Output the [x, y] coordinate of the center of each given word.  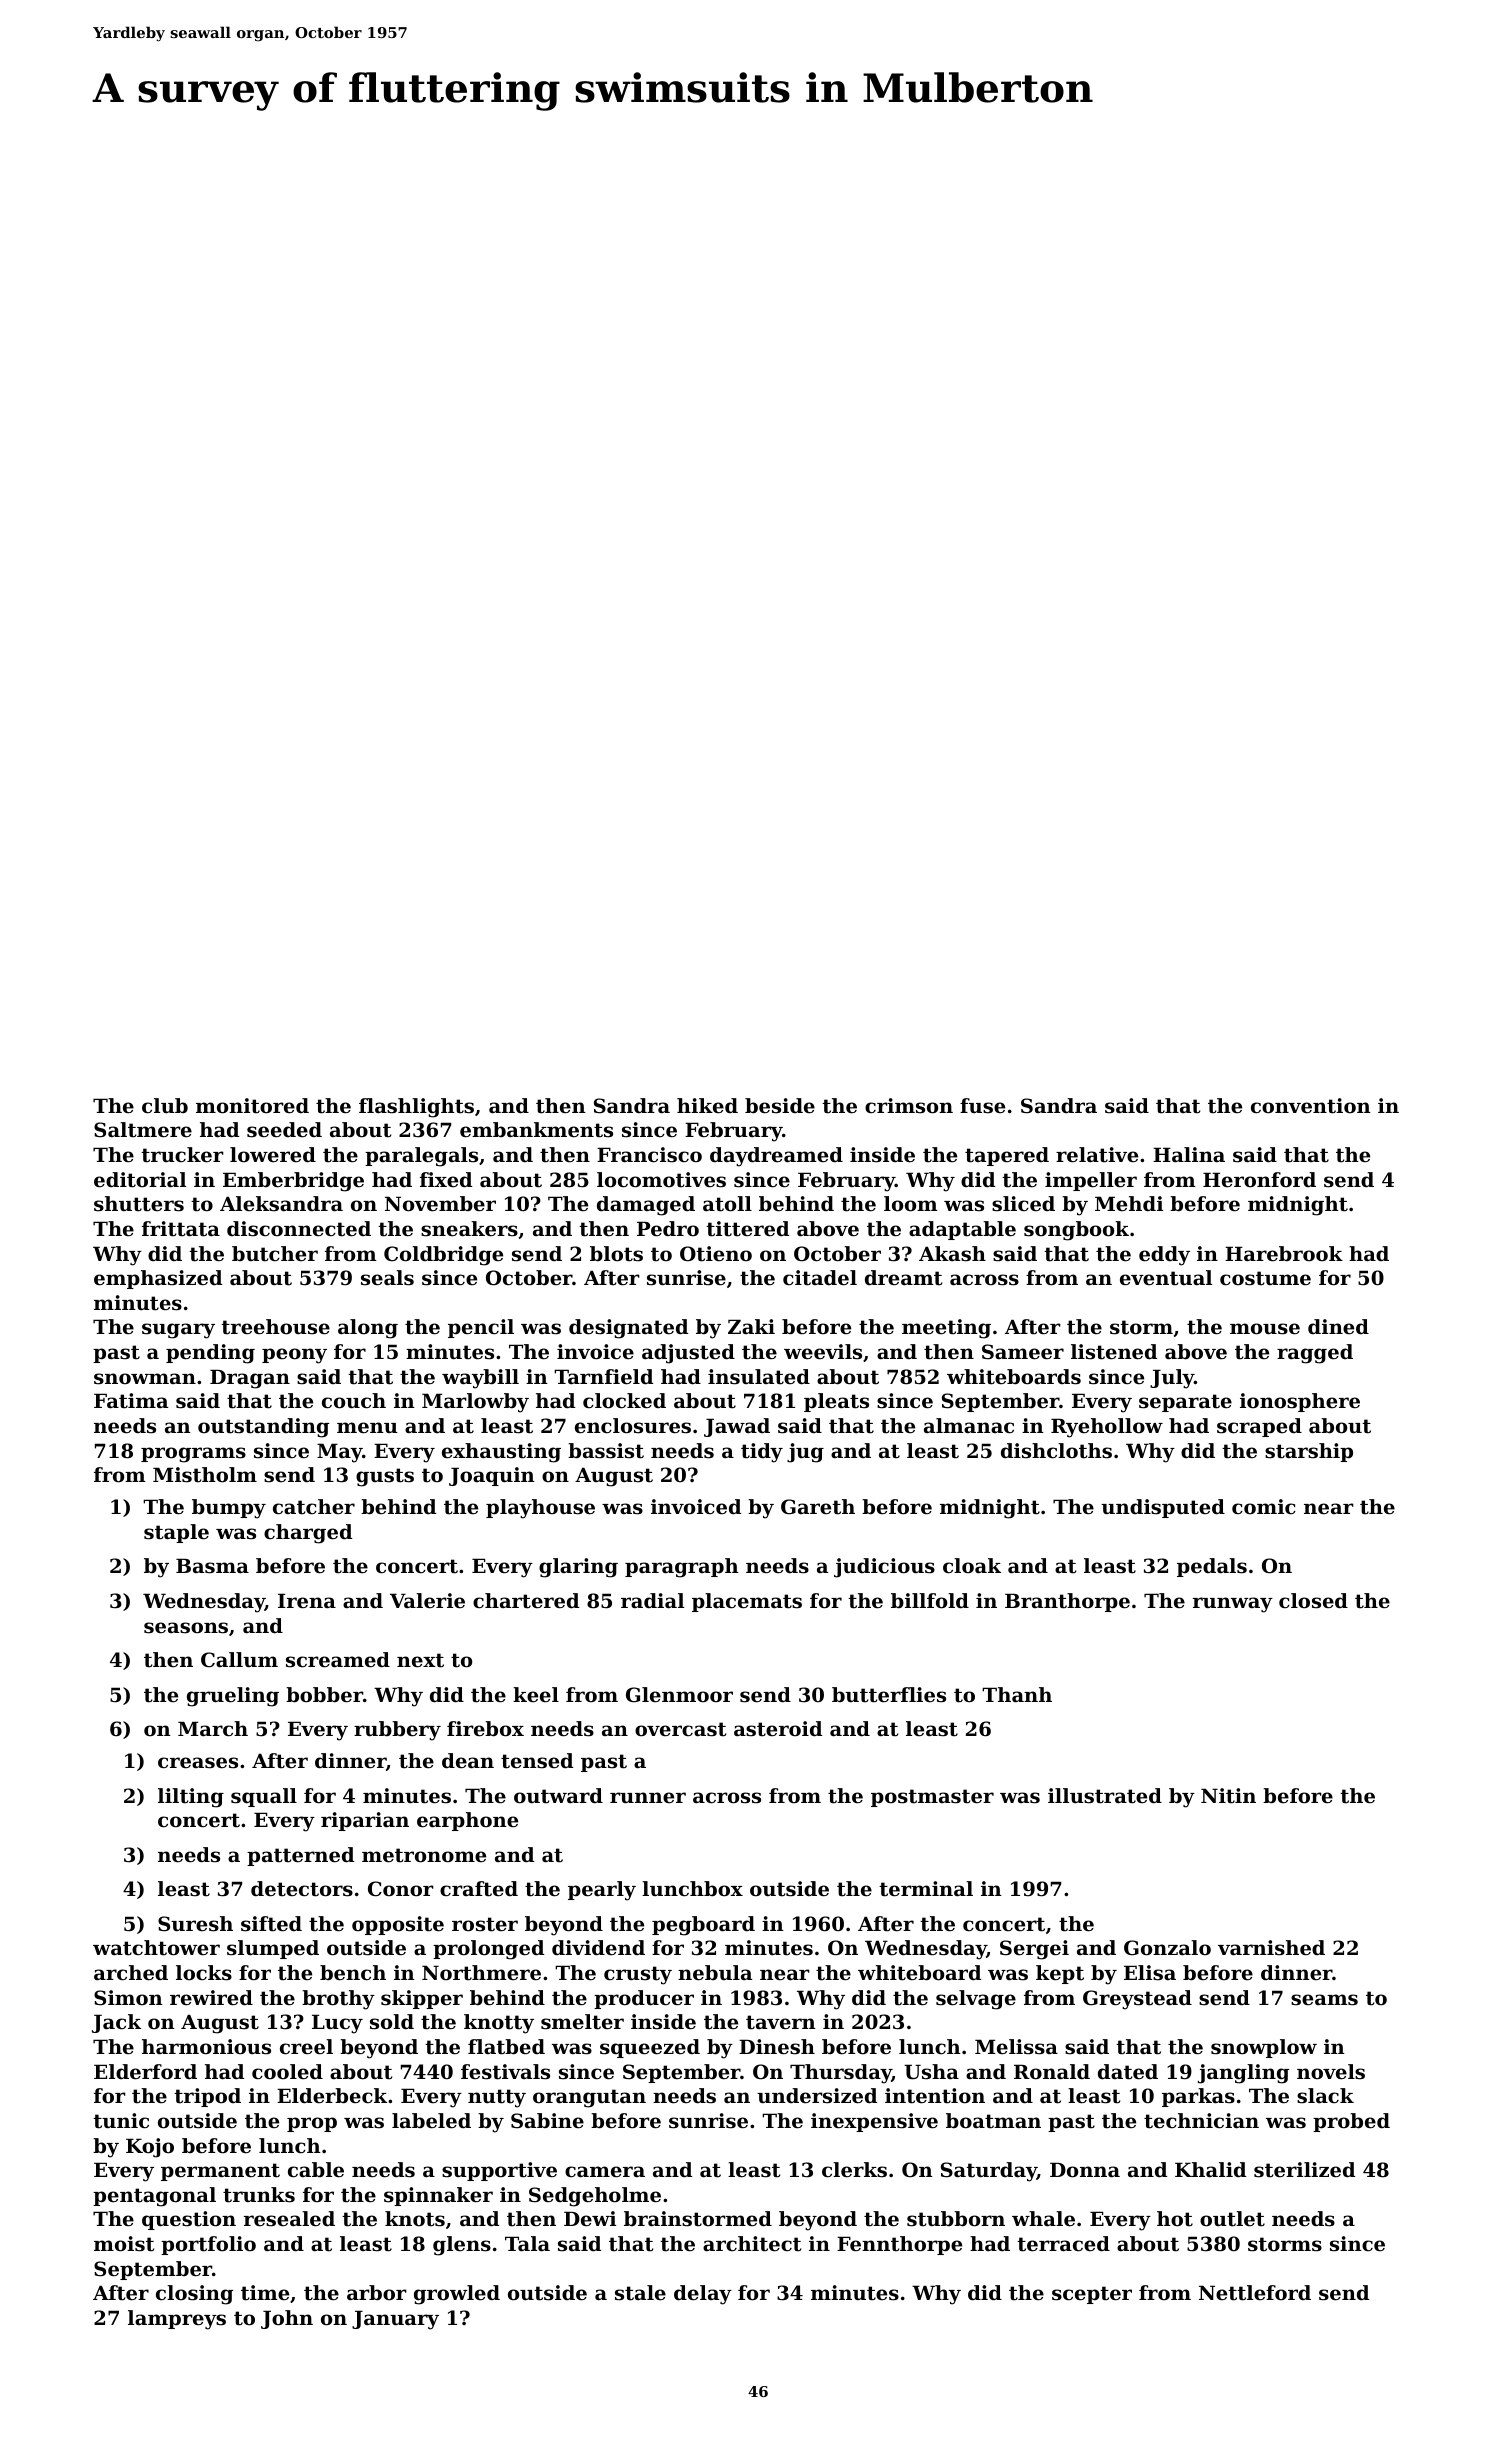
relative [1097, 1155]
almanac [969, 1426]
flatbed [506, 2047]
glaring [578, 1568]
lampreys [177, 2320]
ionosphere [1300, 1402]
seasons [186, 1628]
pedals [1212, 1567]
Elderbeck [332, 2096]
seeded [284, 1130]
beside [780, 1106]
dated [1128, 2072]
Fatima [131, 1401]
